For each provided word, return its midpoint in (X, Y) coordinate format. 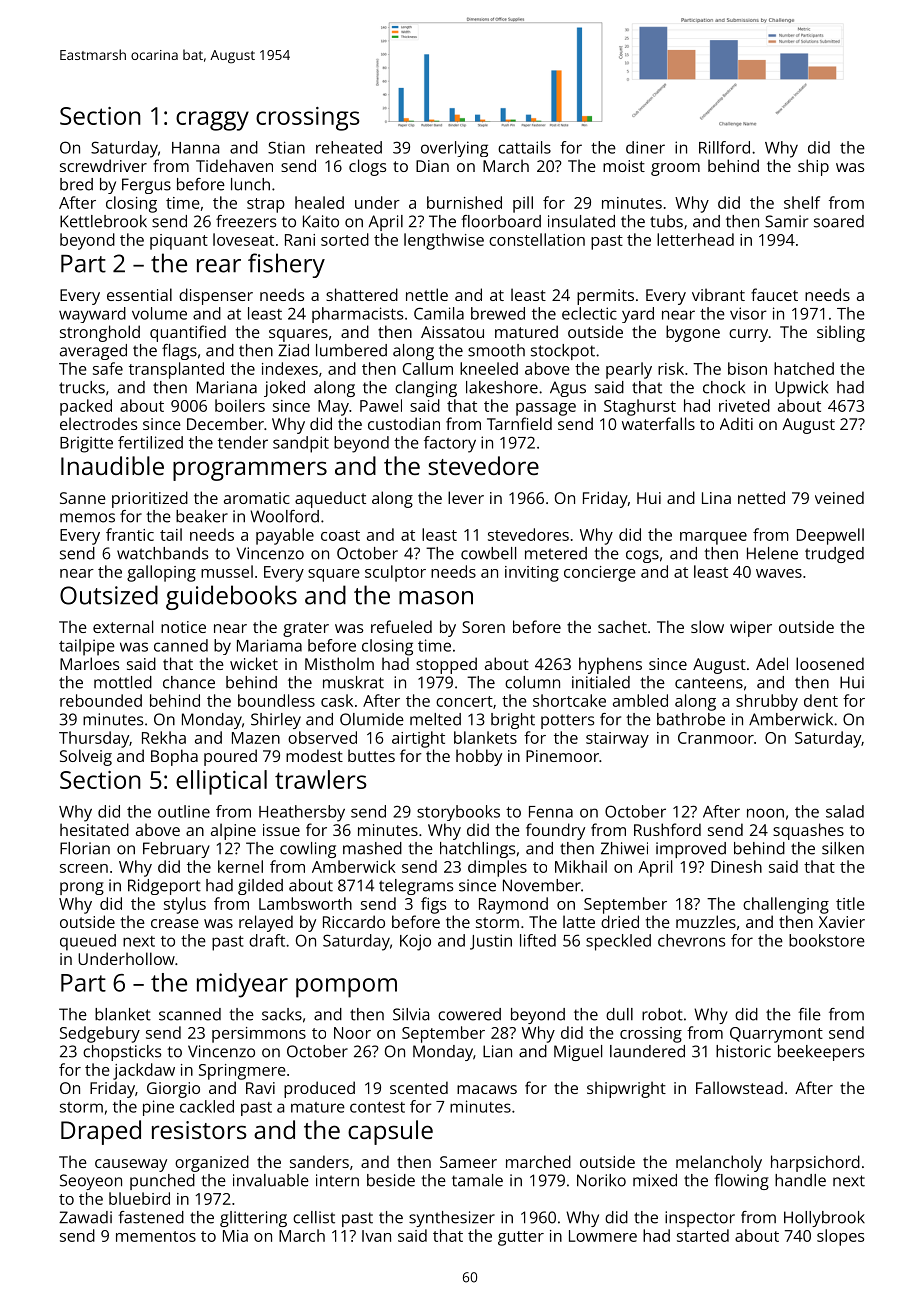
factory (450, 444)
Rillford (724, 147)
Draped (101, 1132)
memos (87, 518)
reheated (349, 147)
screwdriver (103, 165)
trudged (834, 555)
